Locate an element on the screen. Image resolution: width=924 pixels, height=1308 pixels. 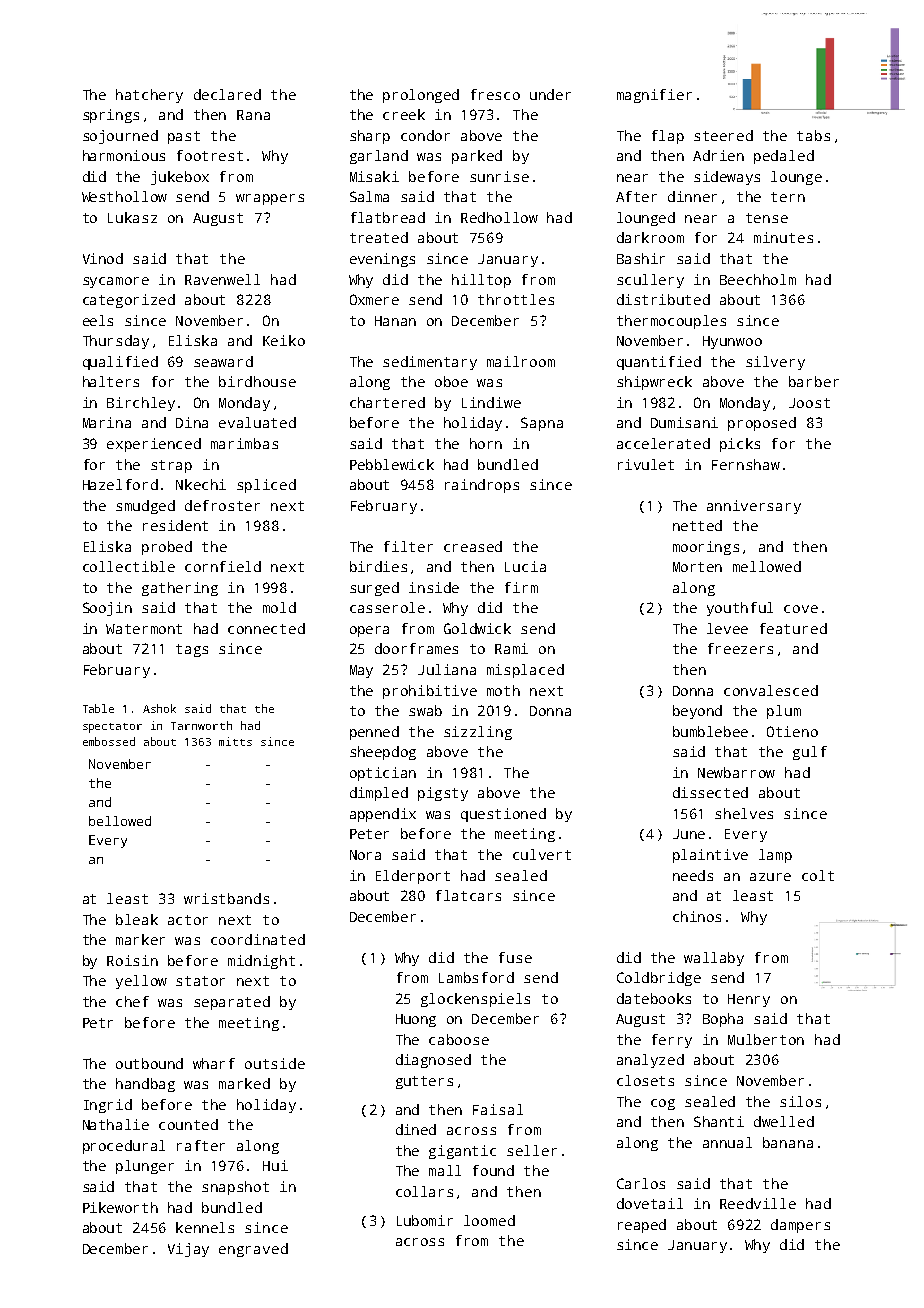
convalesced is located at coordinates (771, 690).
